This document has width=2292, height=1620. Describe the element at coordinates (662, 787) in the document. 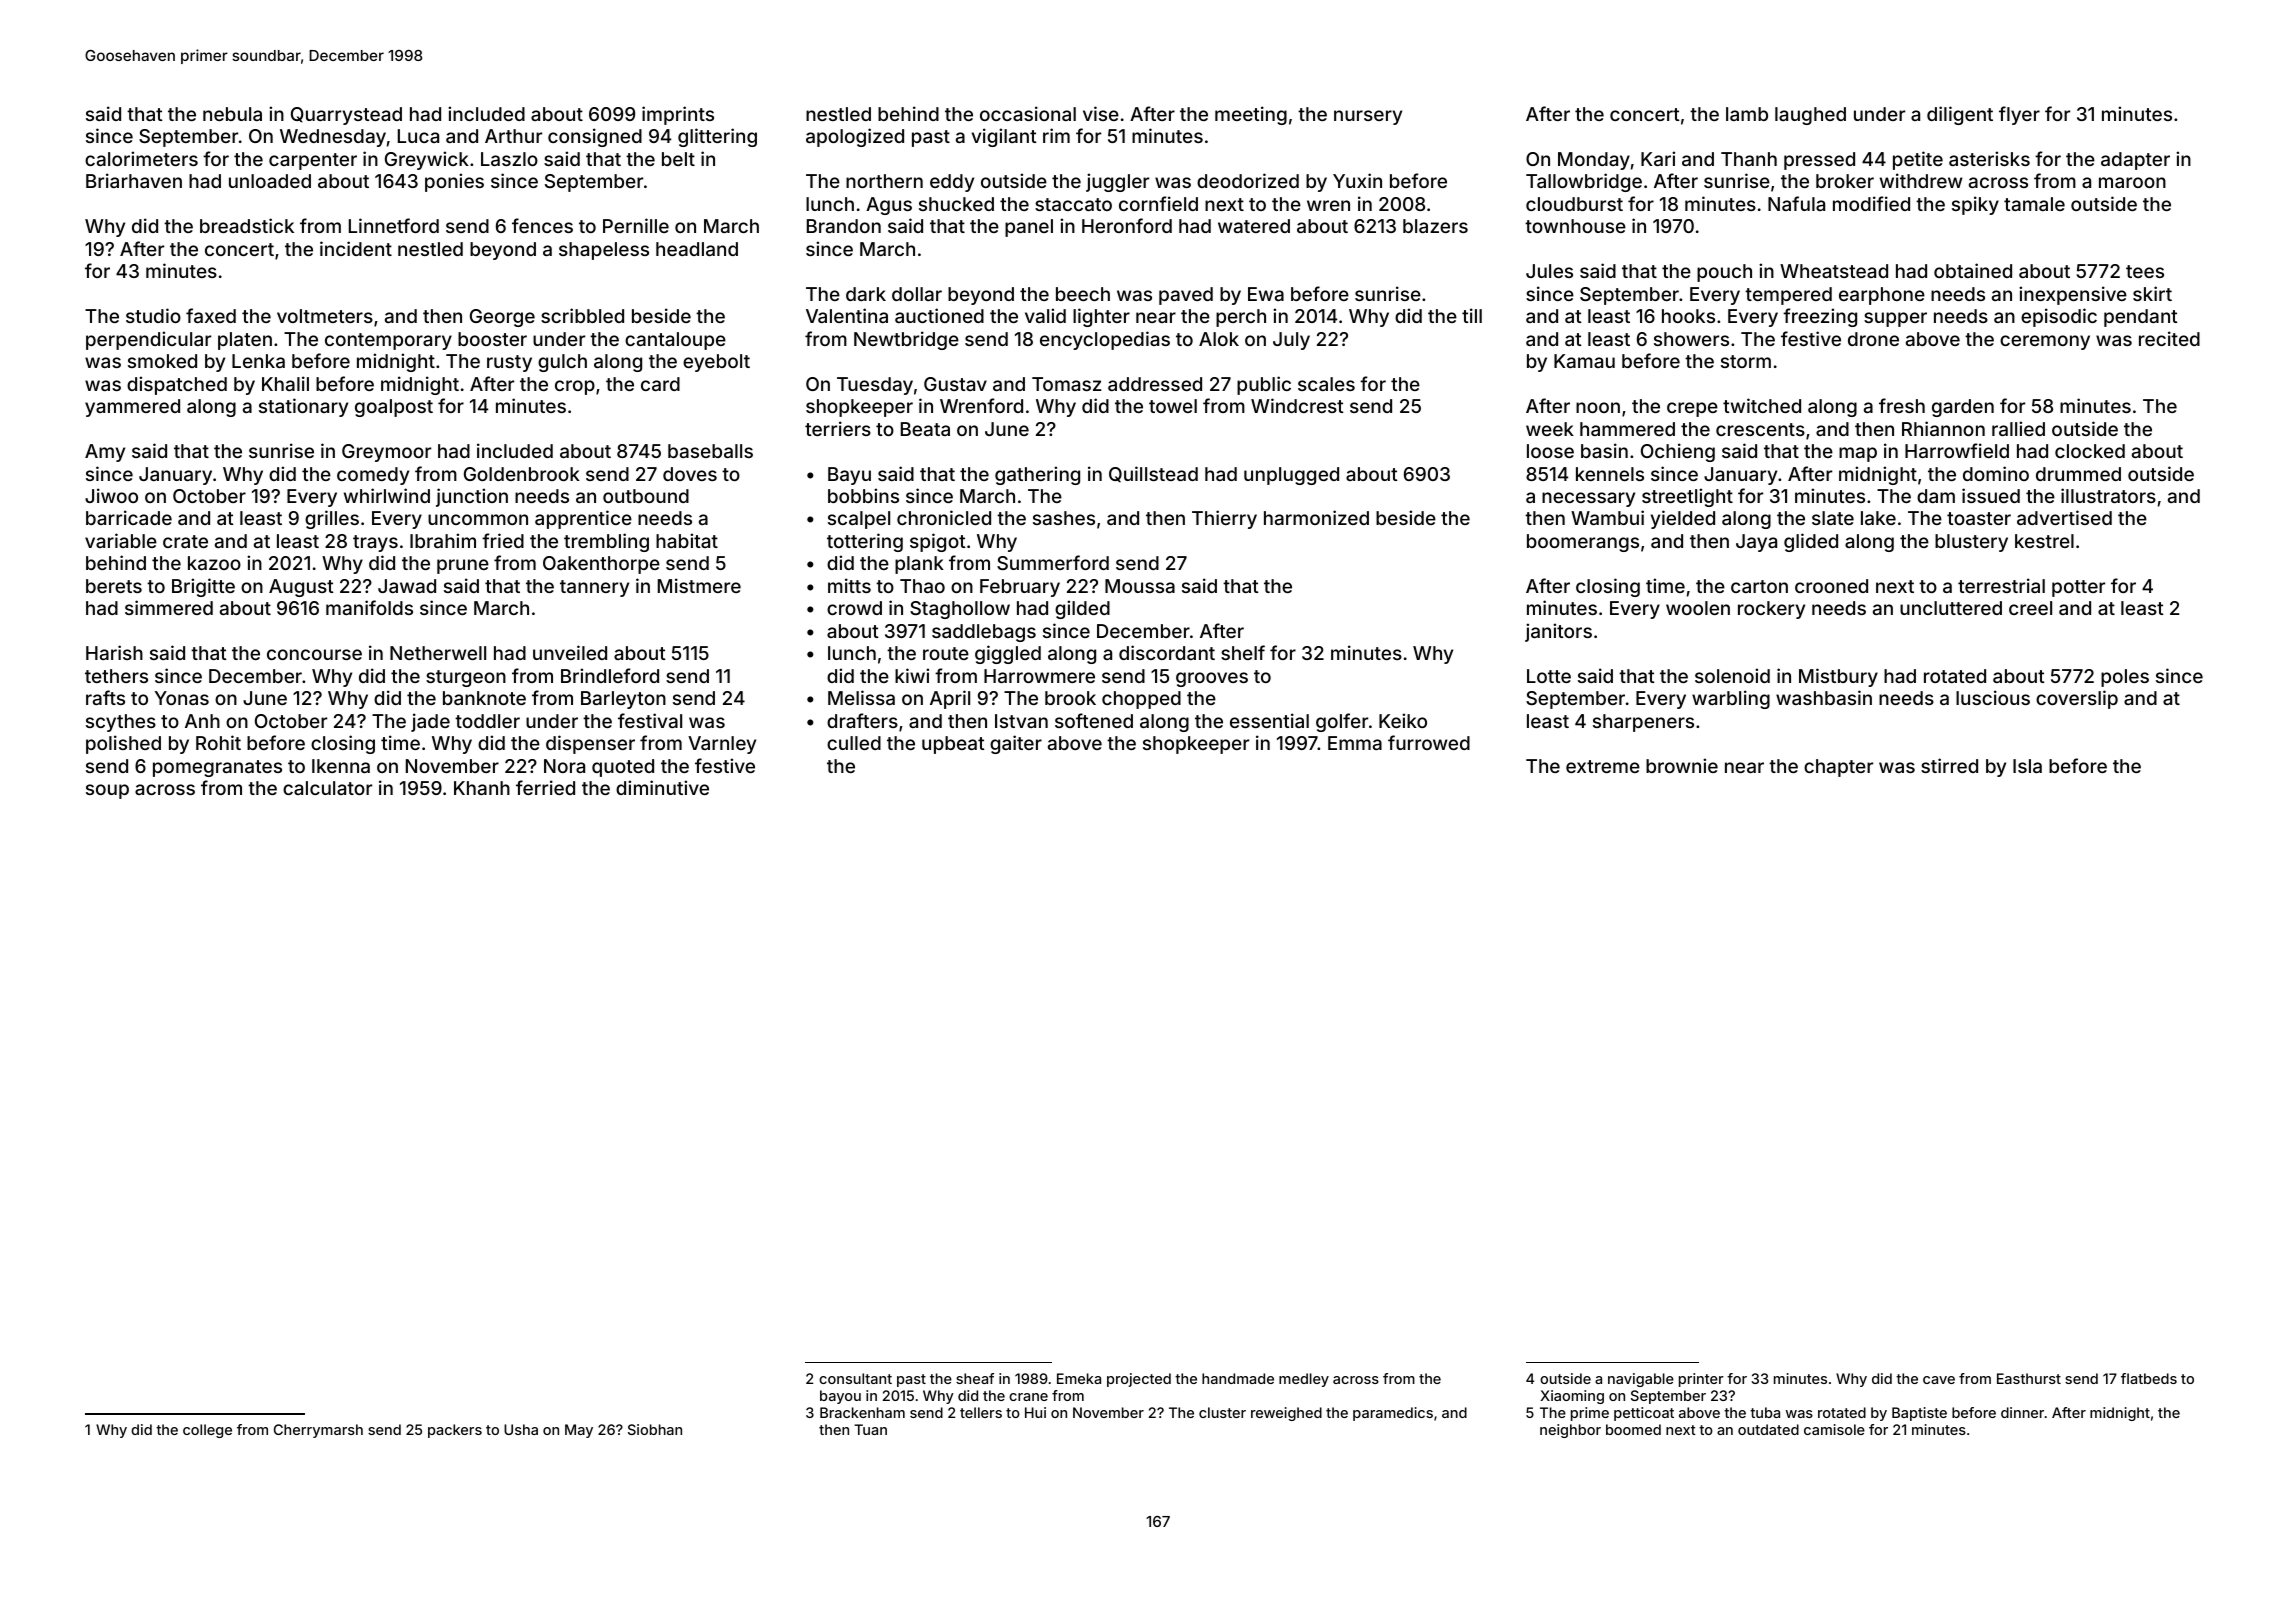

I see `diminutive` at that location.
